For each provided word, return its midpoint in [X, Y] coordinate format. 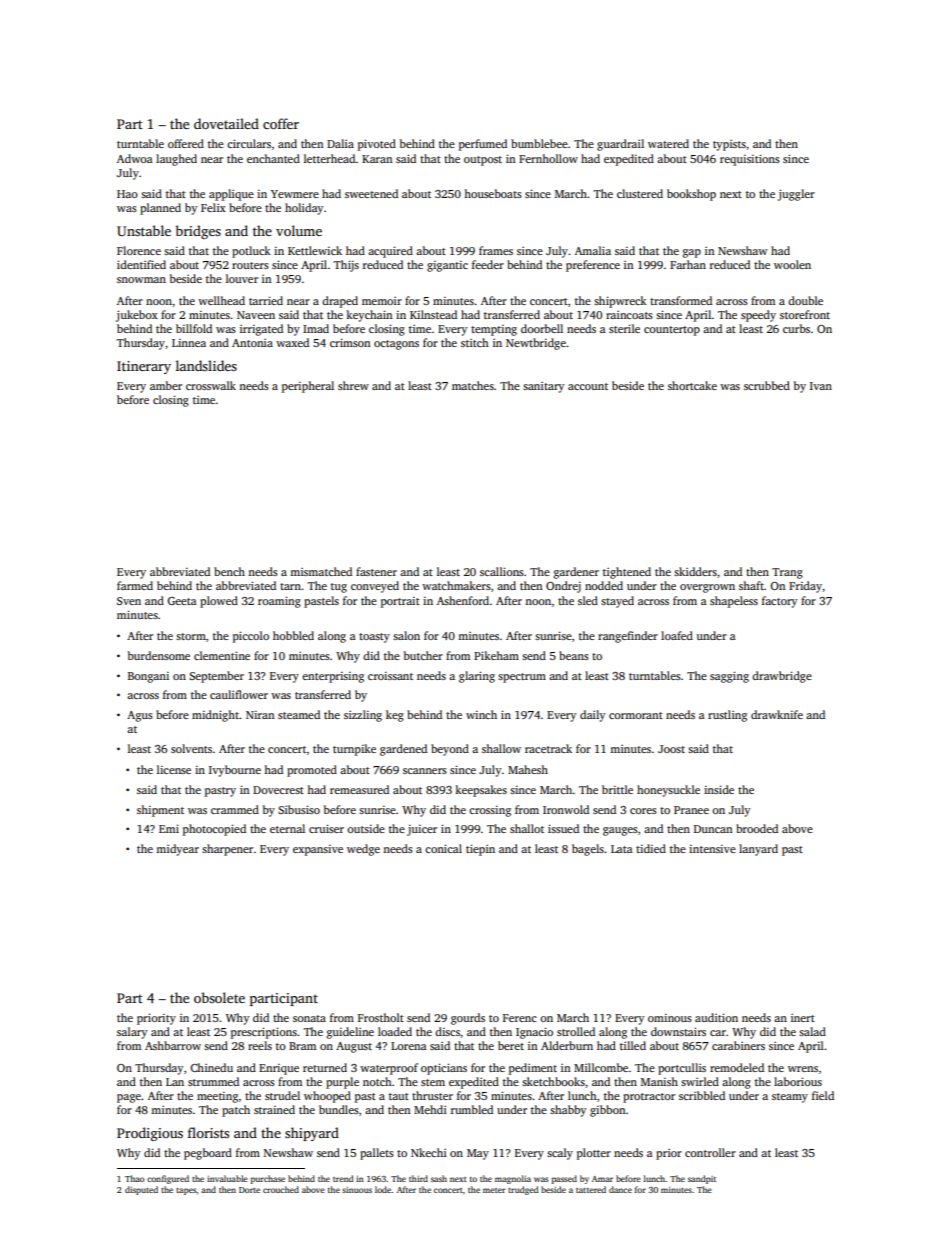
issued [563, 828]
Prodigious [150, 1134]
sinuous [357, 1190]
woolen [792, 264]
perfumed [483, 145]
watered [668, 143]
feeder [488, 264]
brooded [757, 828]
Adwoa [134, 158]
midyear [177, 850]
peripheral [308, 387]
